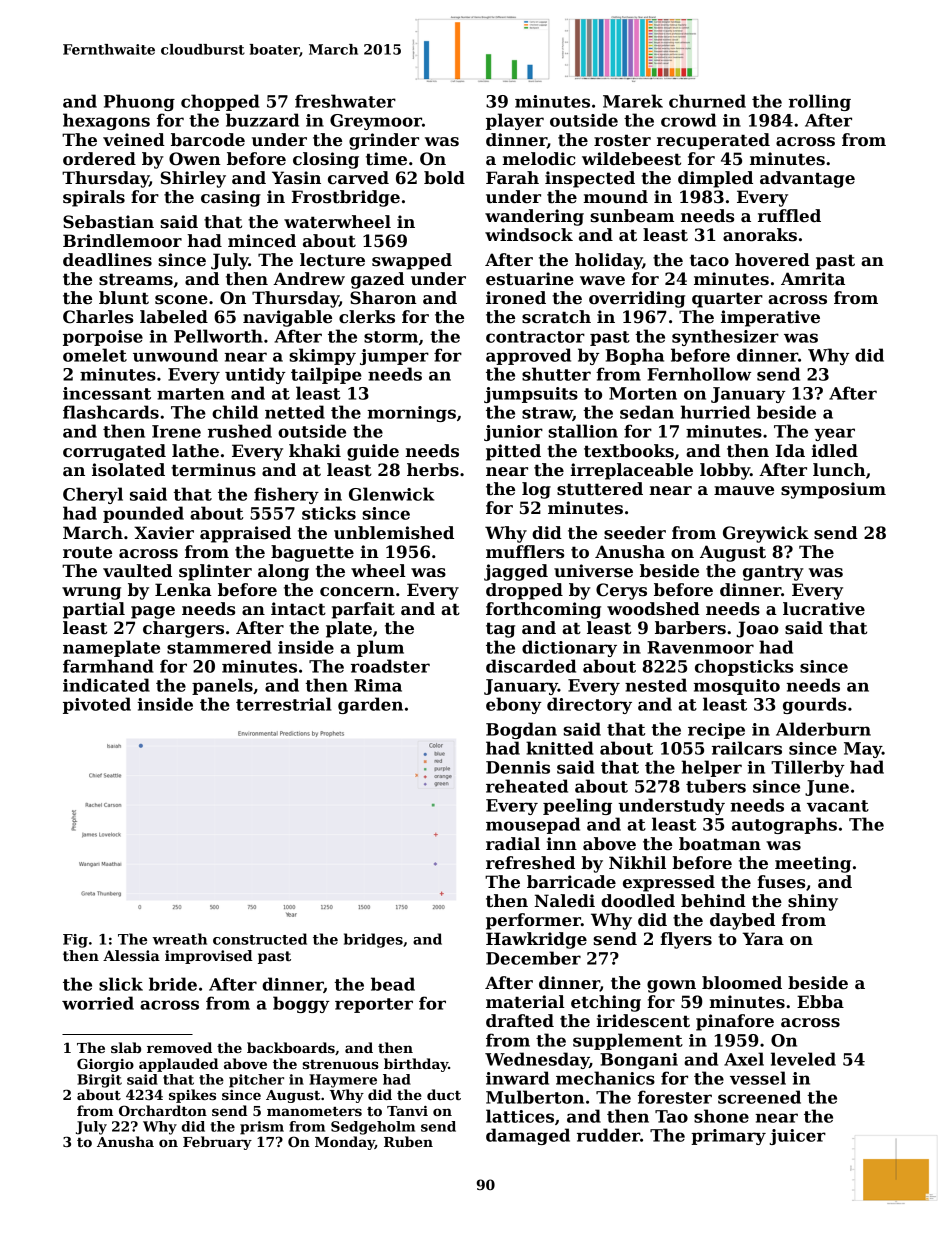 This document has height=1233, width=952. I want to click on slick, so click(121, 984).
